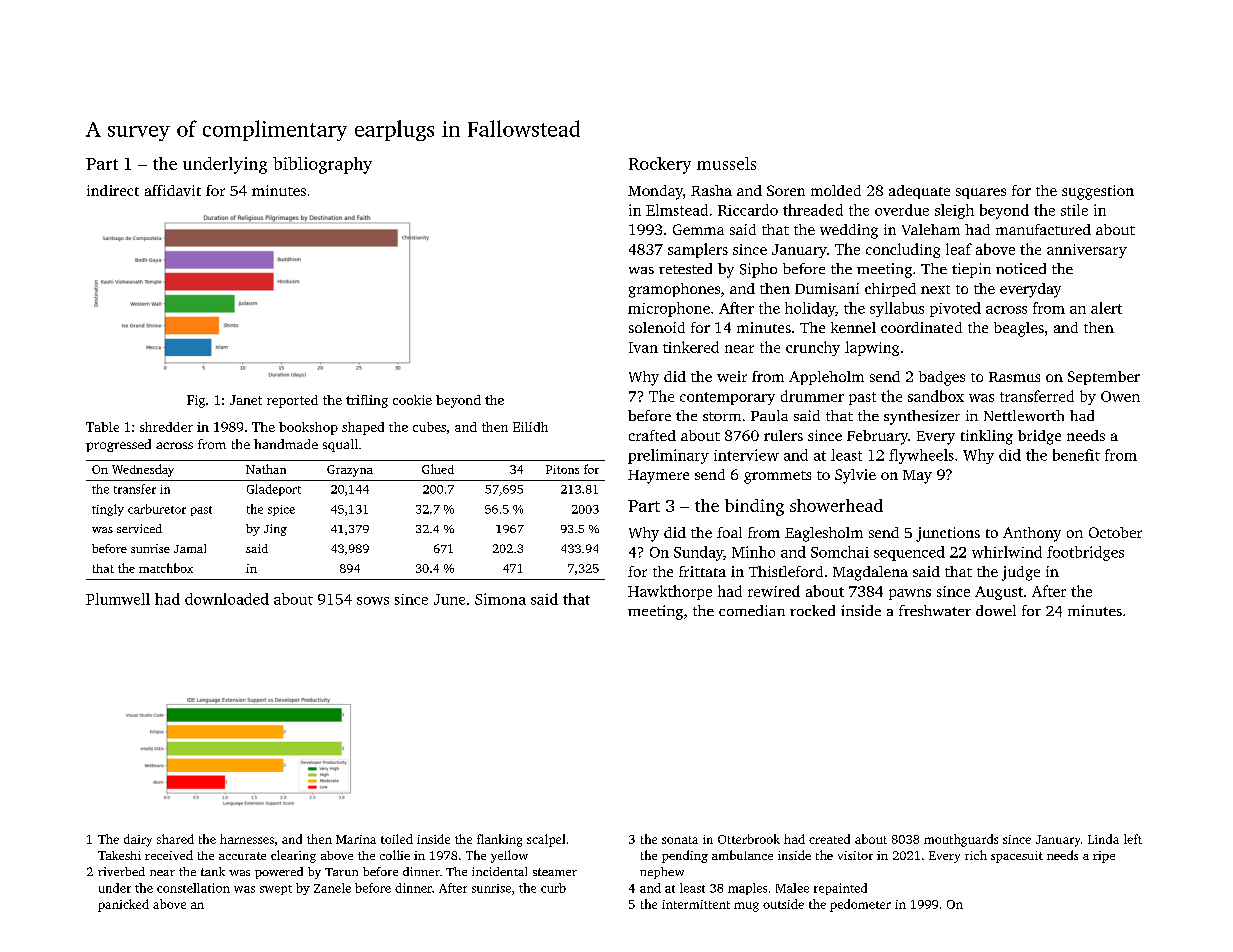  What do you see at coordinates (752, 610) in the image?
I see `comedian` at bounding box center [752, 610].
